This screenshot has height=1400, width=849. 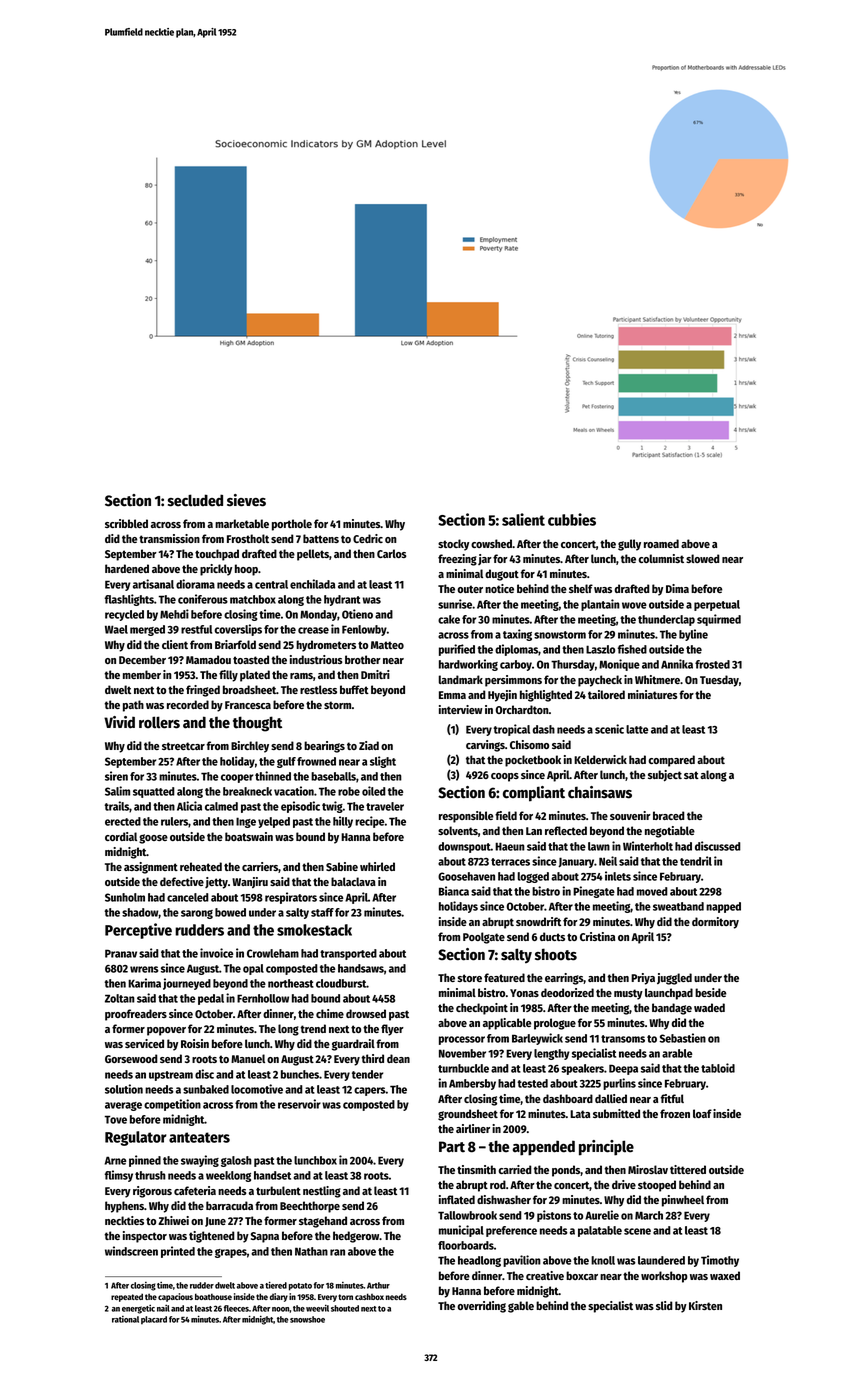 What do you see at coordinates (572, 519) in the screenshot?
I see `cubbies` at bounding box center [572, 519].
